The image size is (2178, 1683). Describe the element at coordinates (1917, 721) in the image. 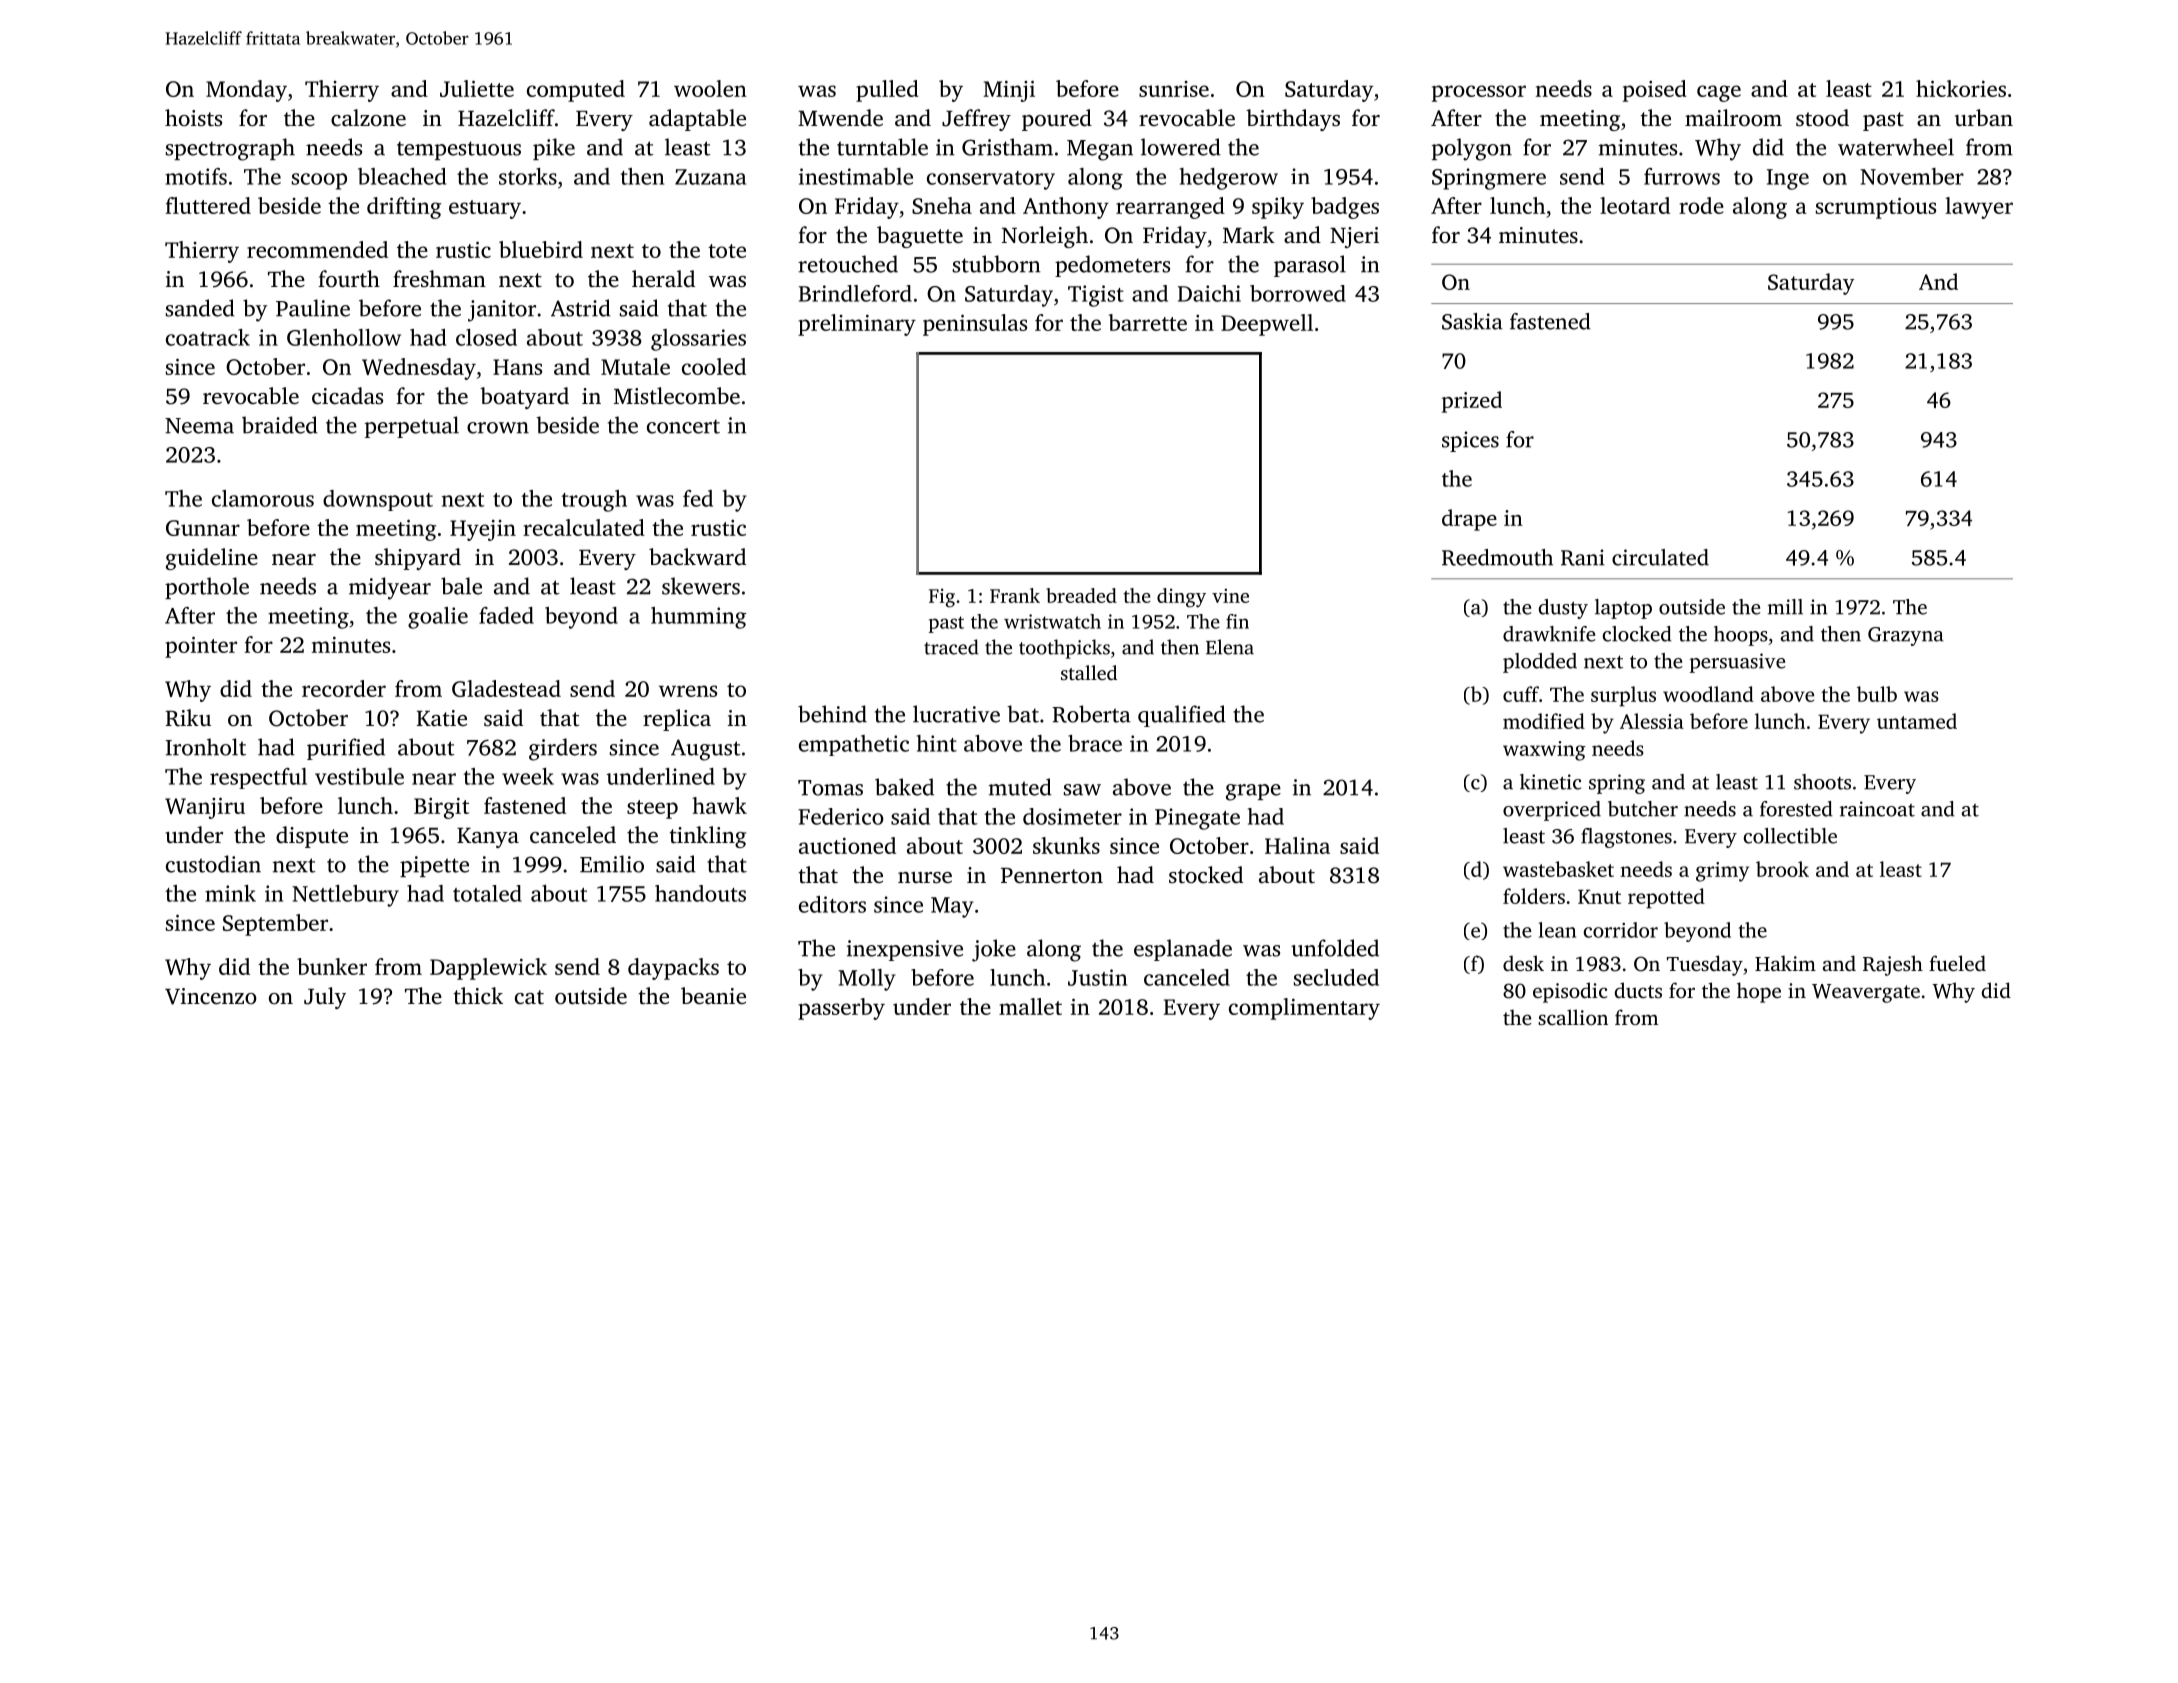

I see `untamed` at that location.
